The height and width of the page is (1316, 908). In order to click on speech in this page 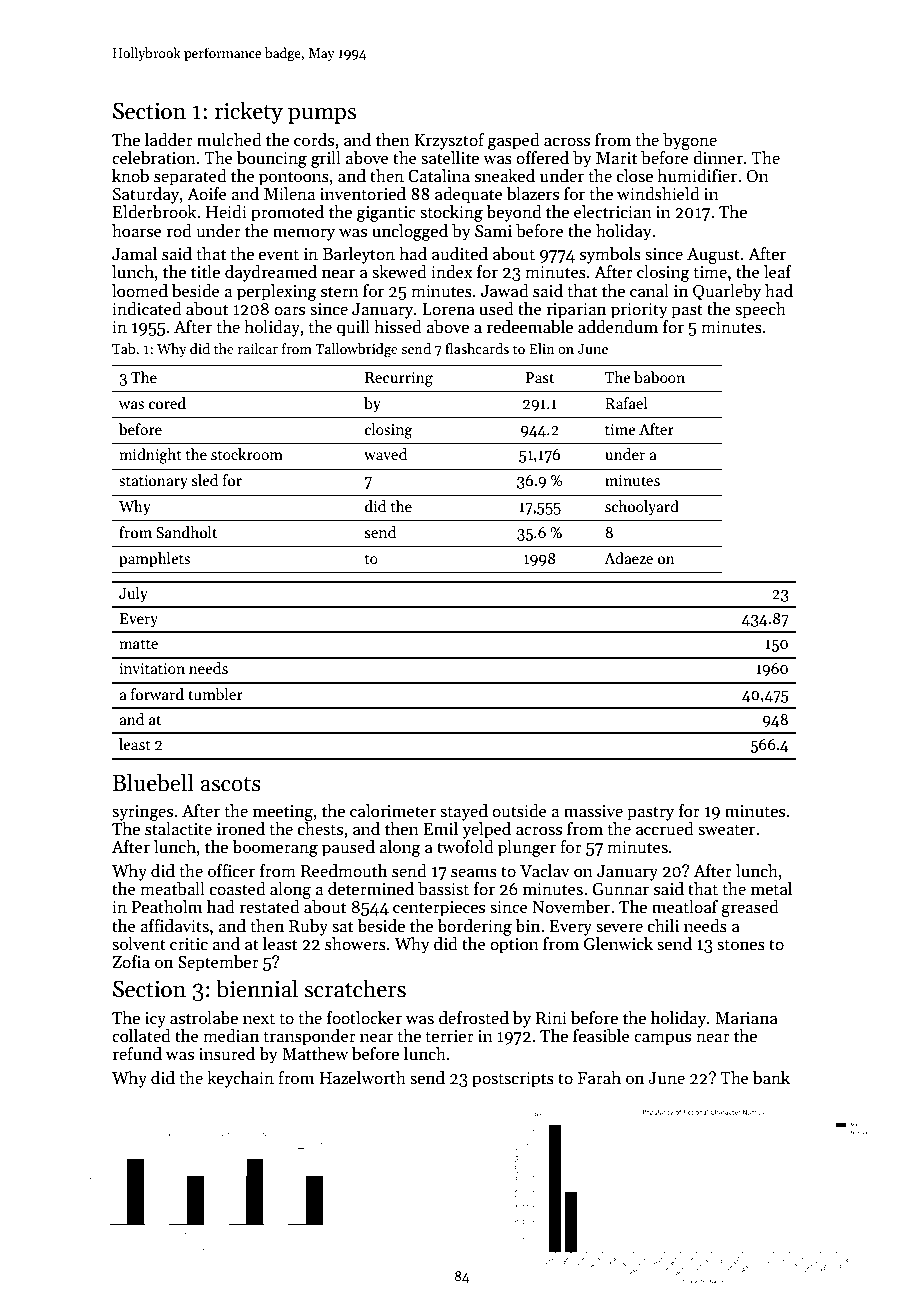, I will do `click(760, 310)`.
